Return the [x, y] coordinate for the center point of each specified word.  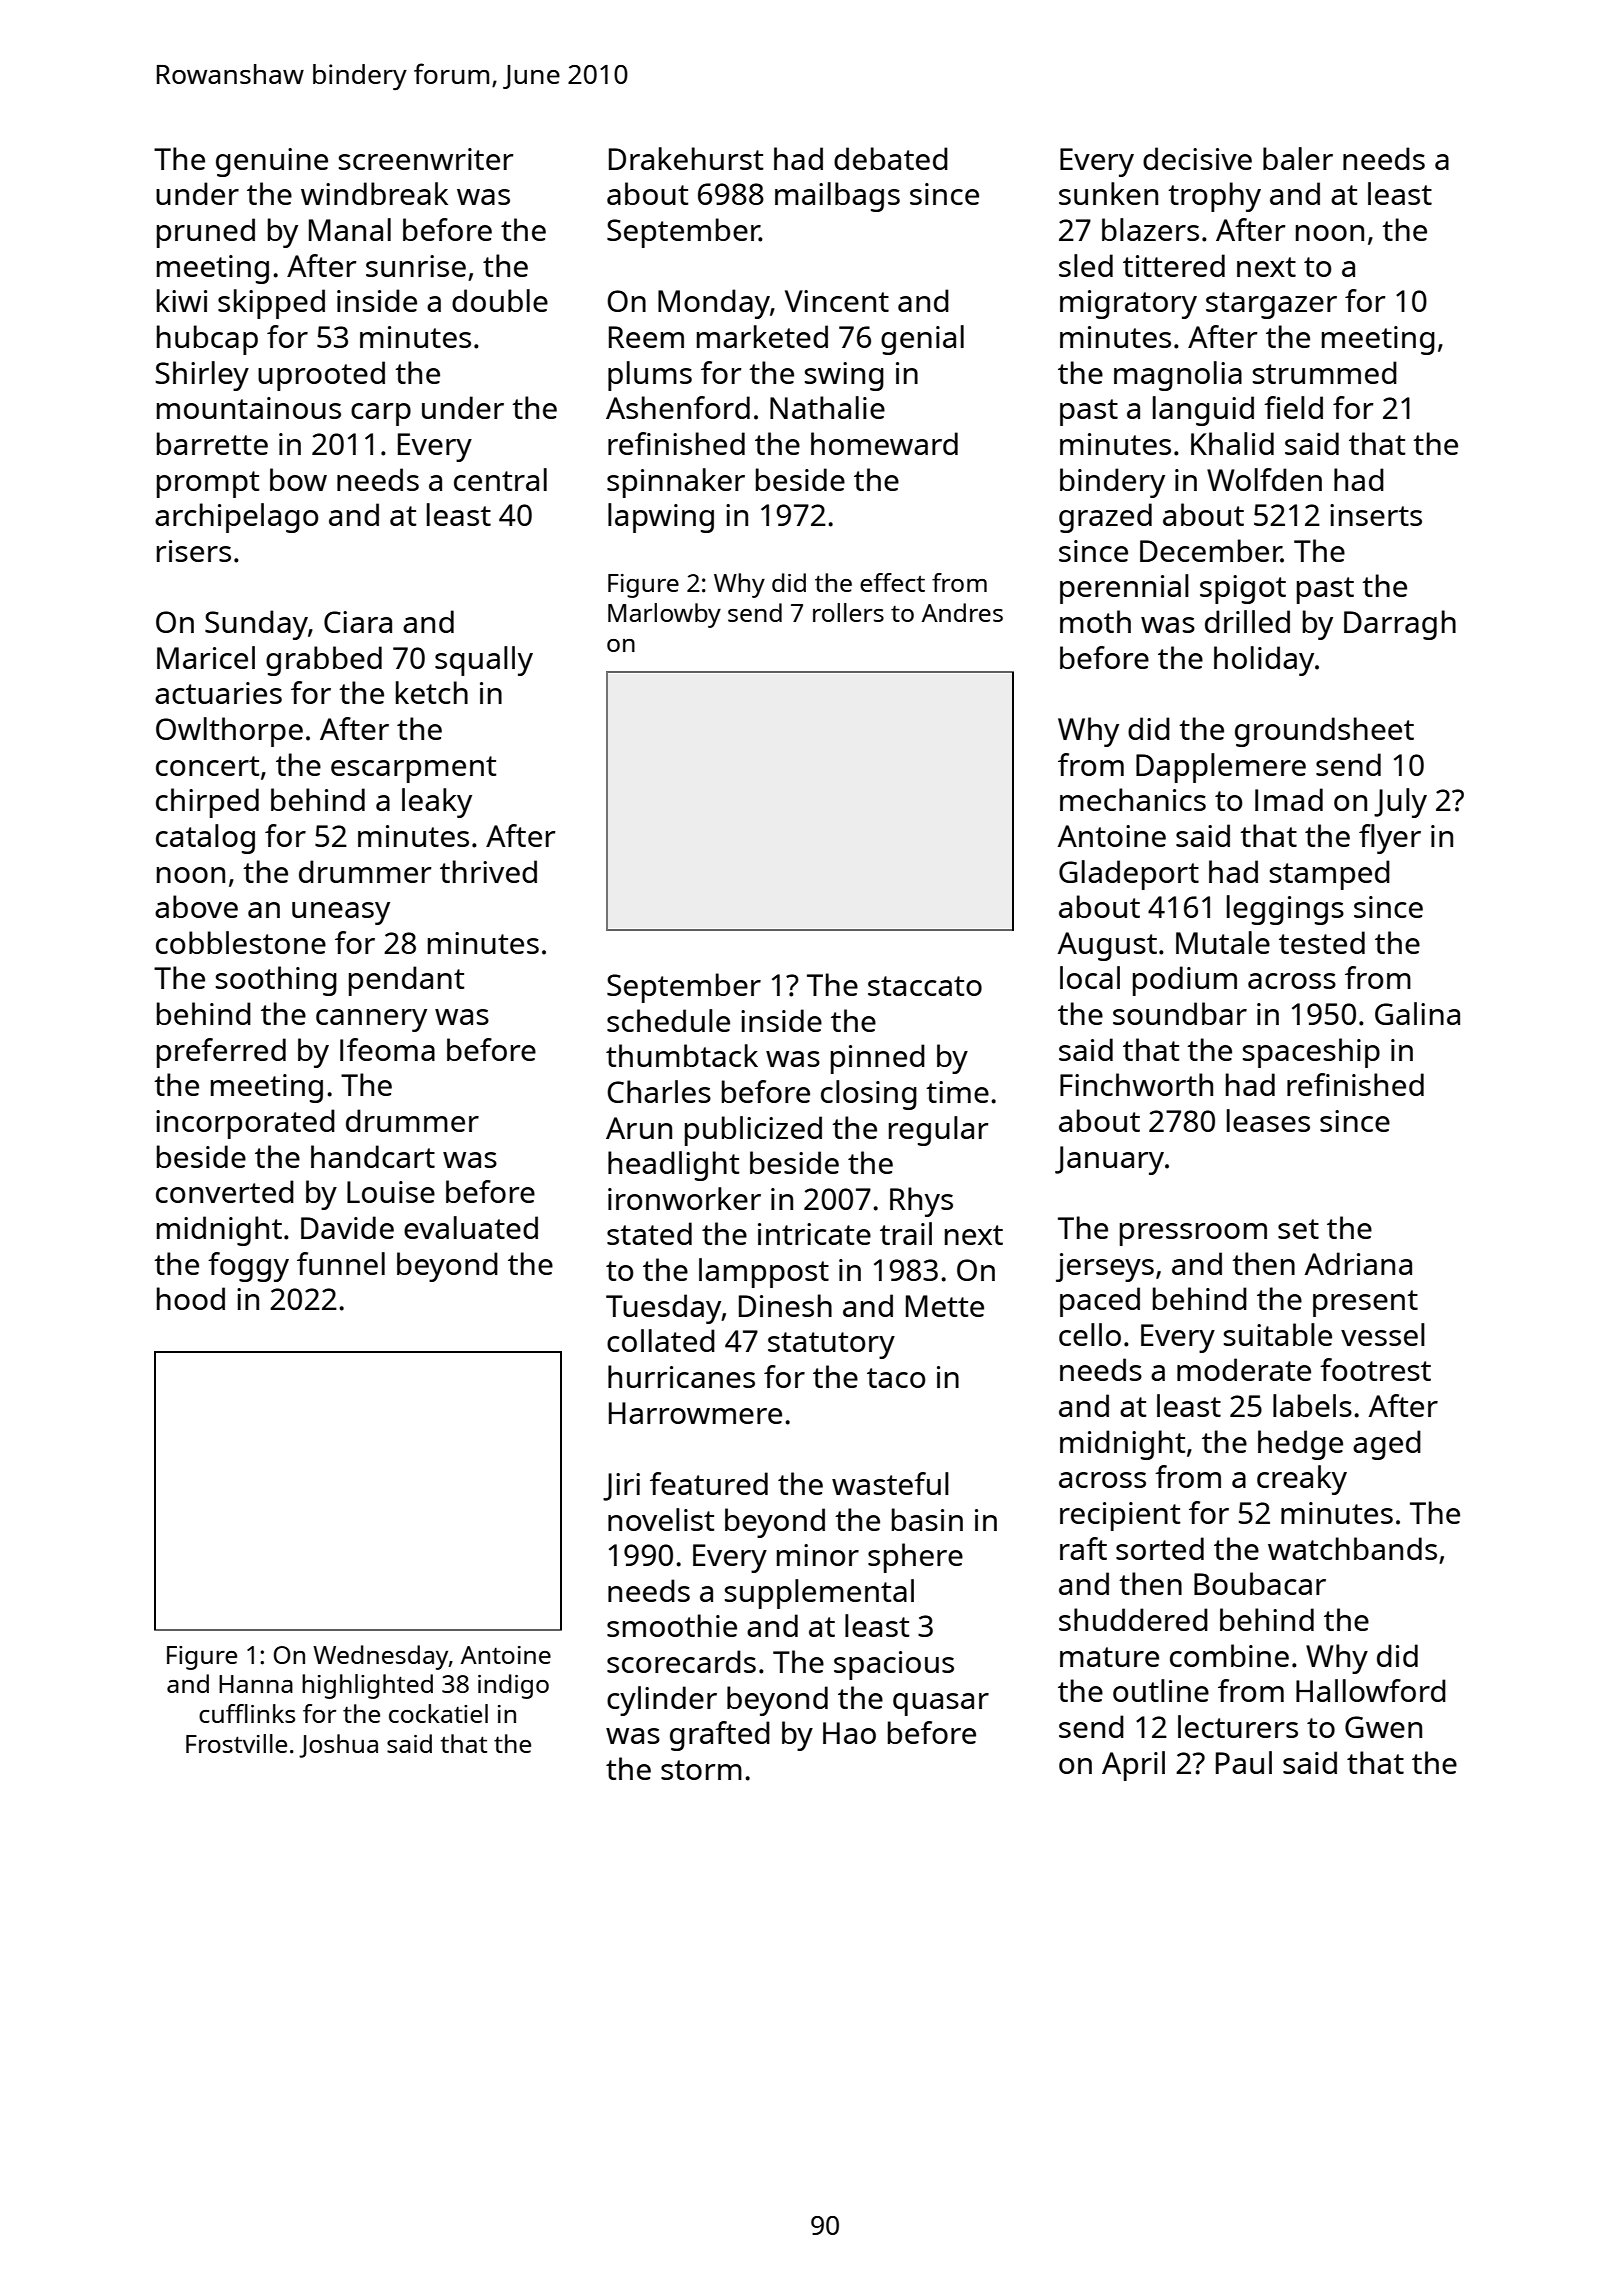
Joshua [338, 1746]
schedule [668, 1020]
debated [891, 158]
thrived [488, 871]
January [1109, 1160]
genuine [272, 162]
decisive [1197, 158]
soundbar [1180, 1013]
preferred [221, 1053]
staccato [925, 986]
